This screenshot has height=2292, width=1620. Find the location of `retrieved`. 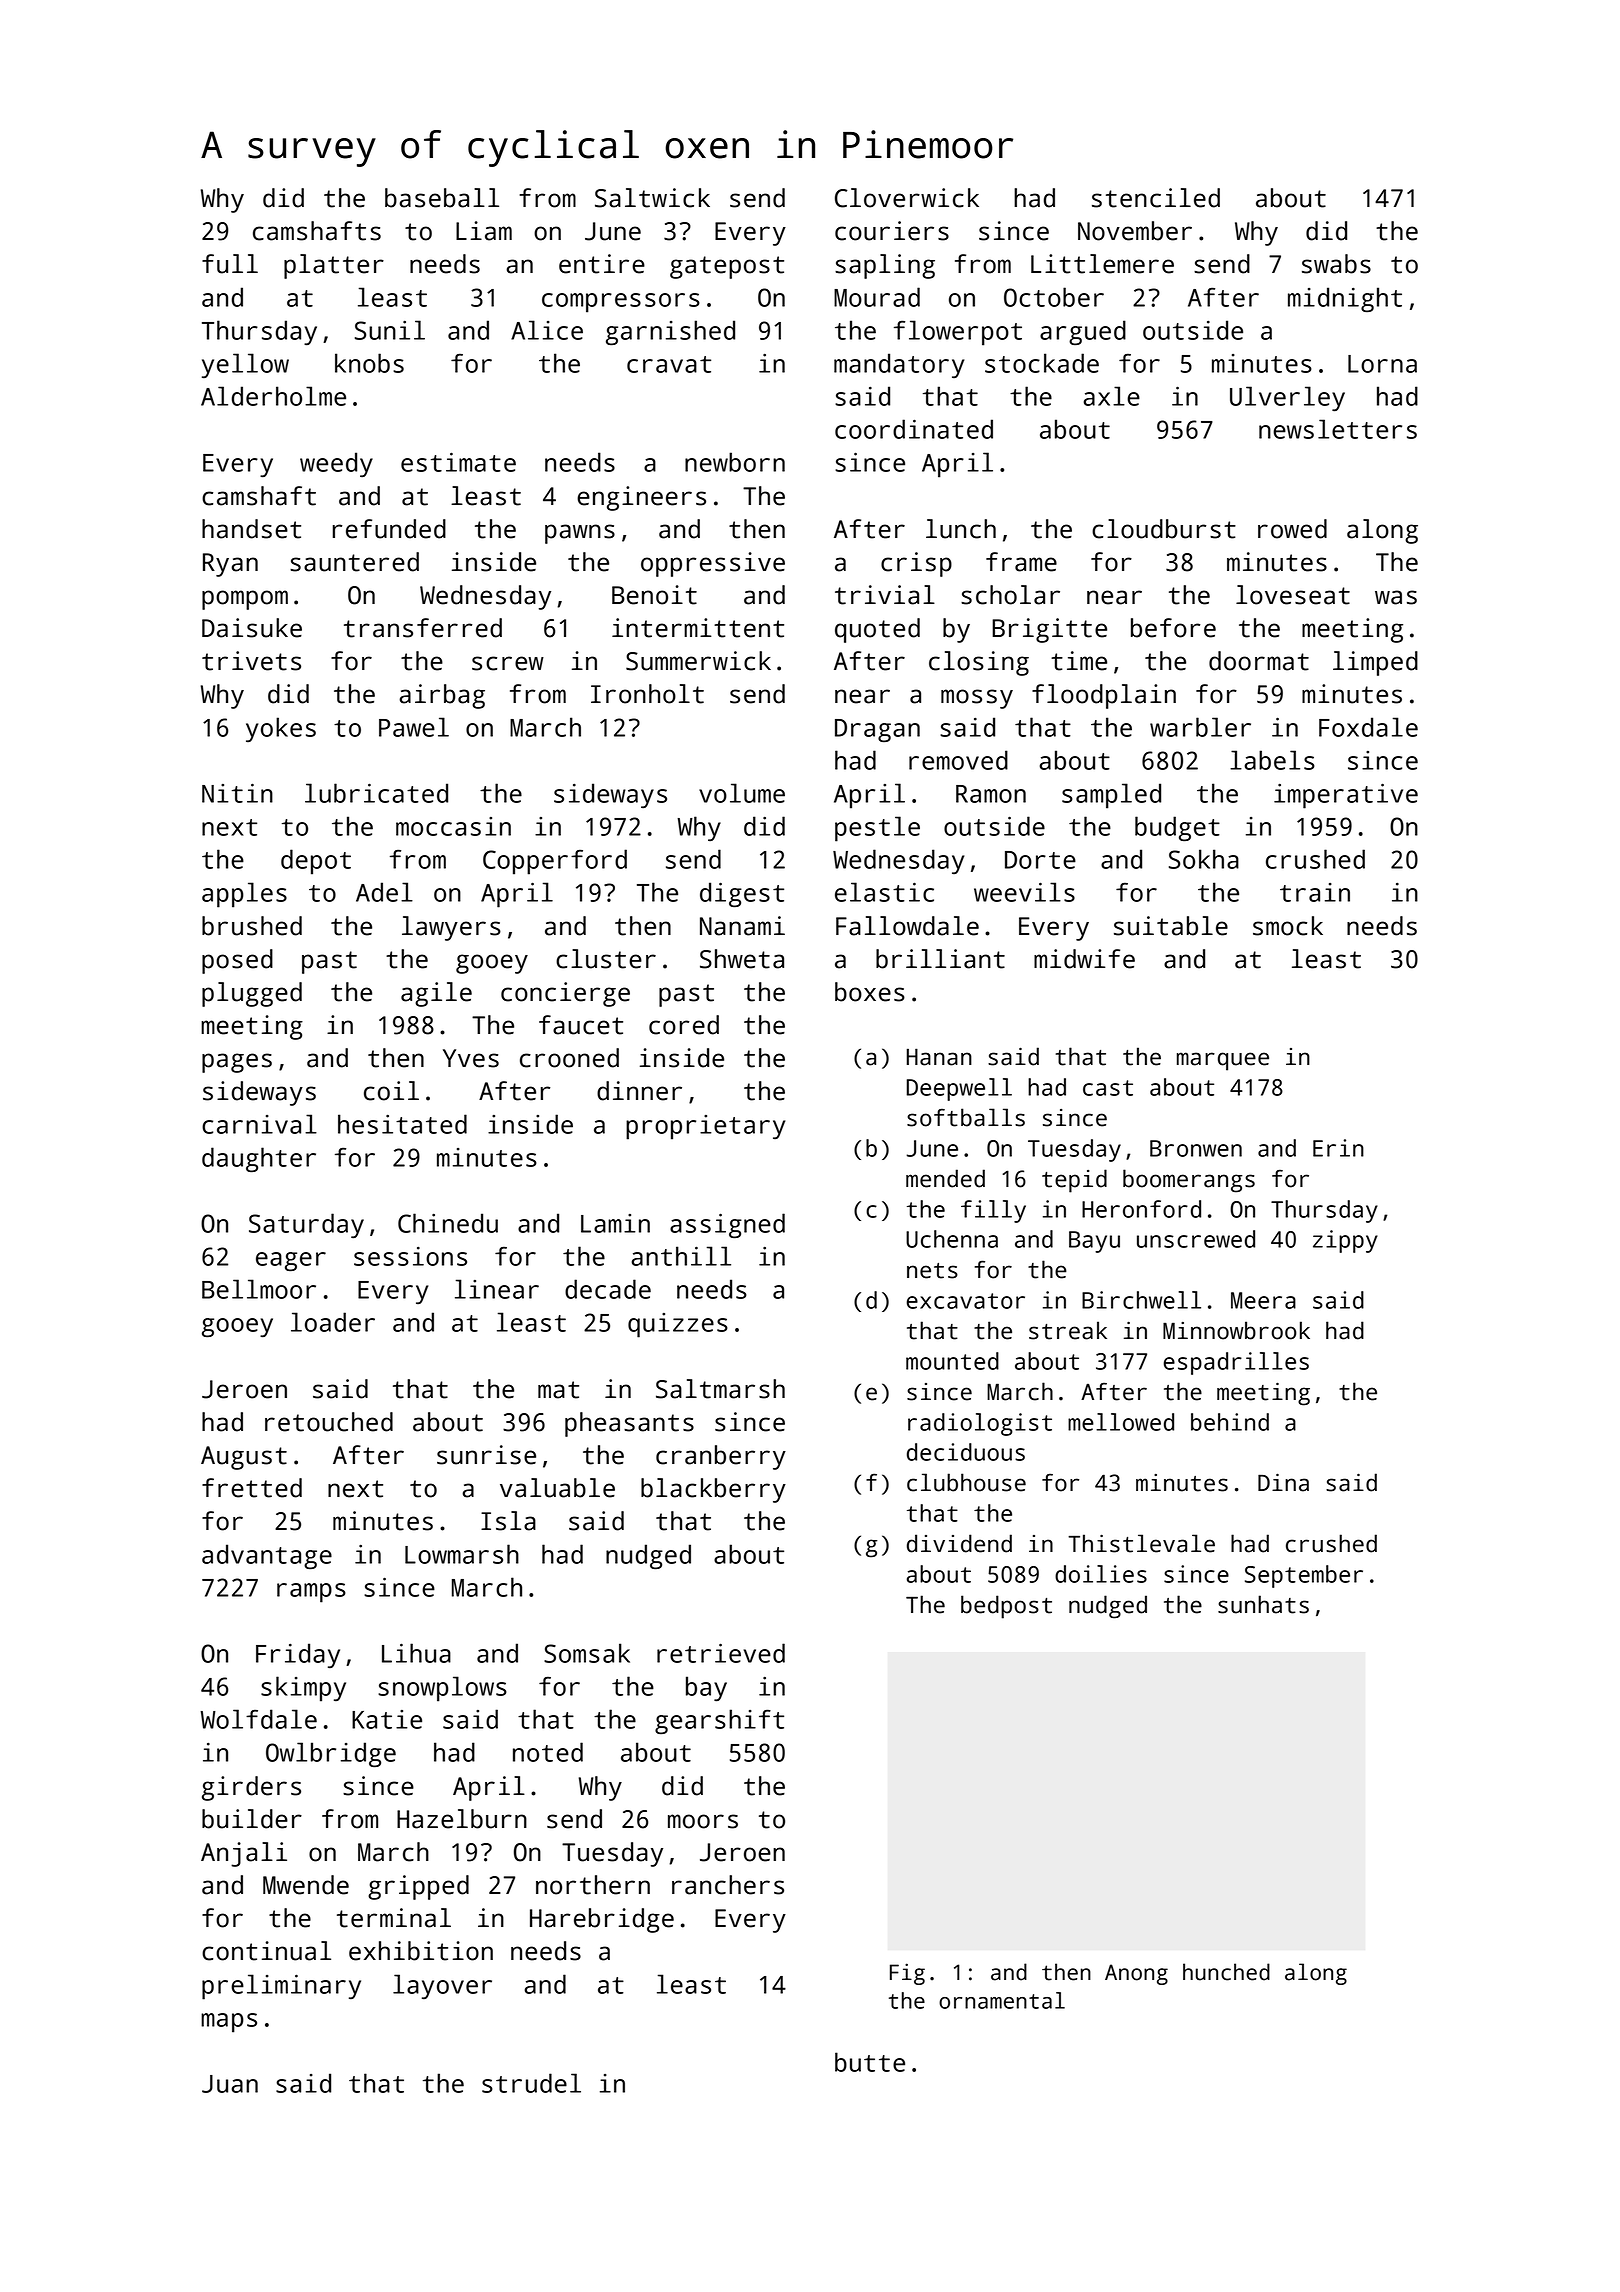

retrieved is located at coordinates (721, 1653).
